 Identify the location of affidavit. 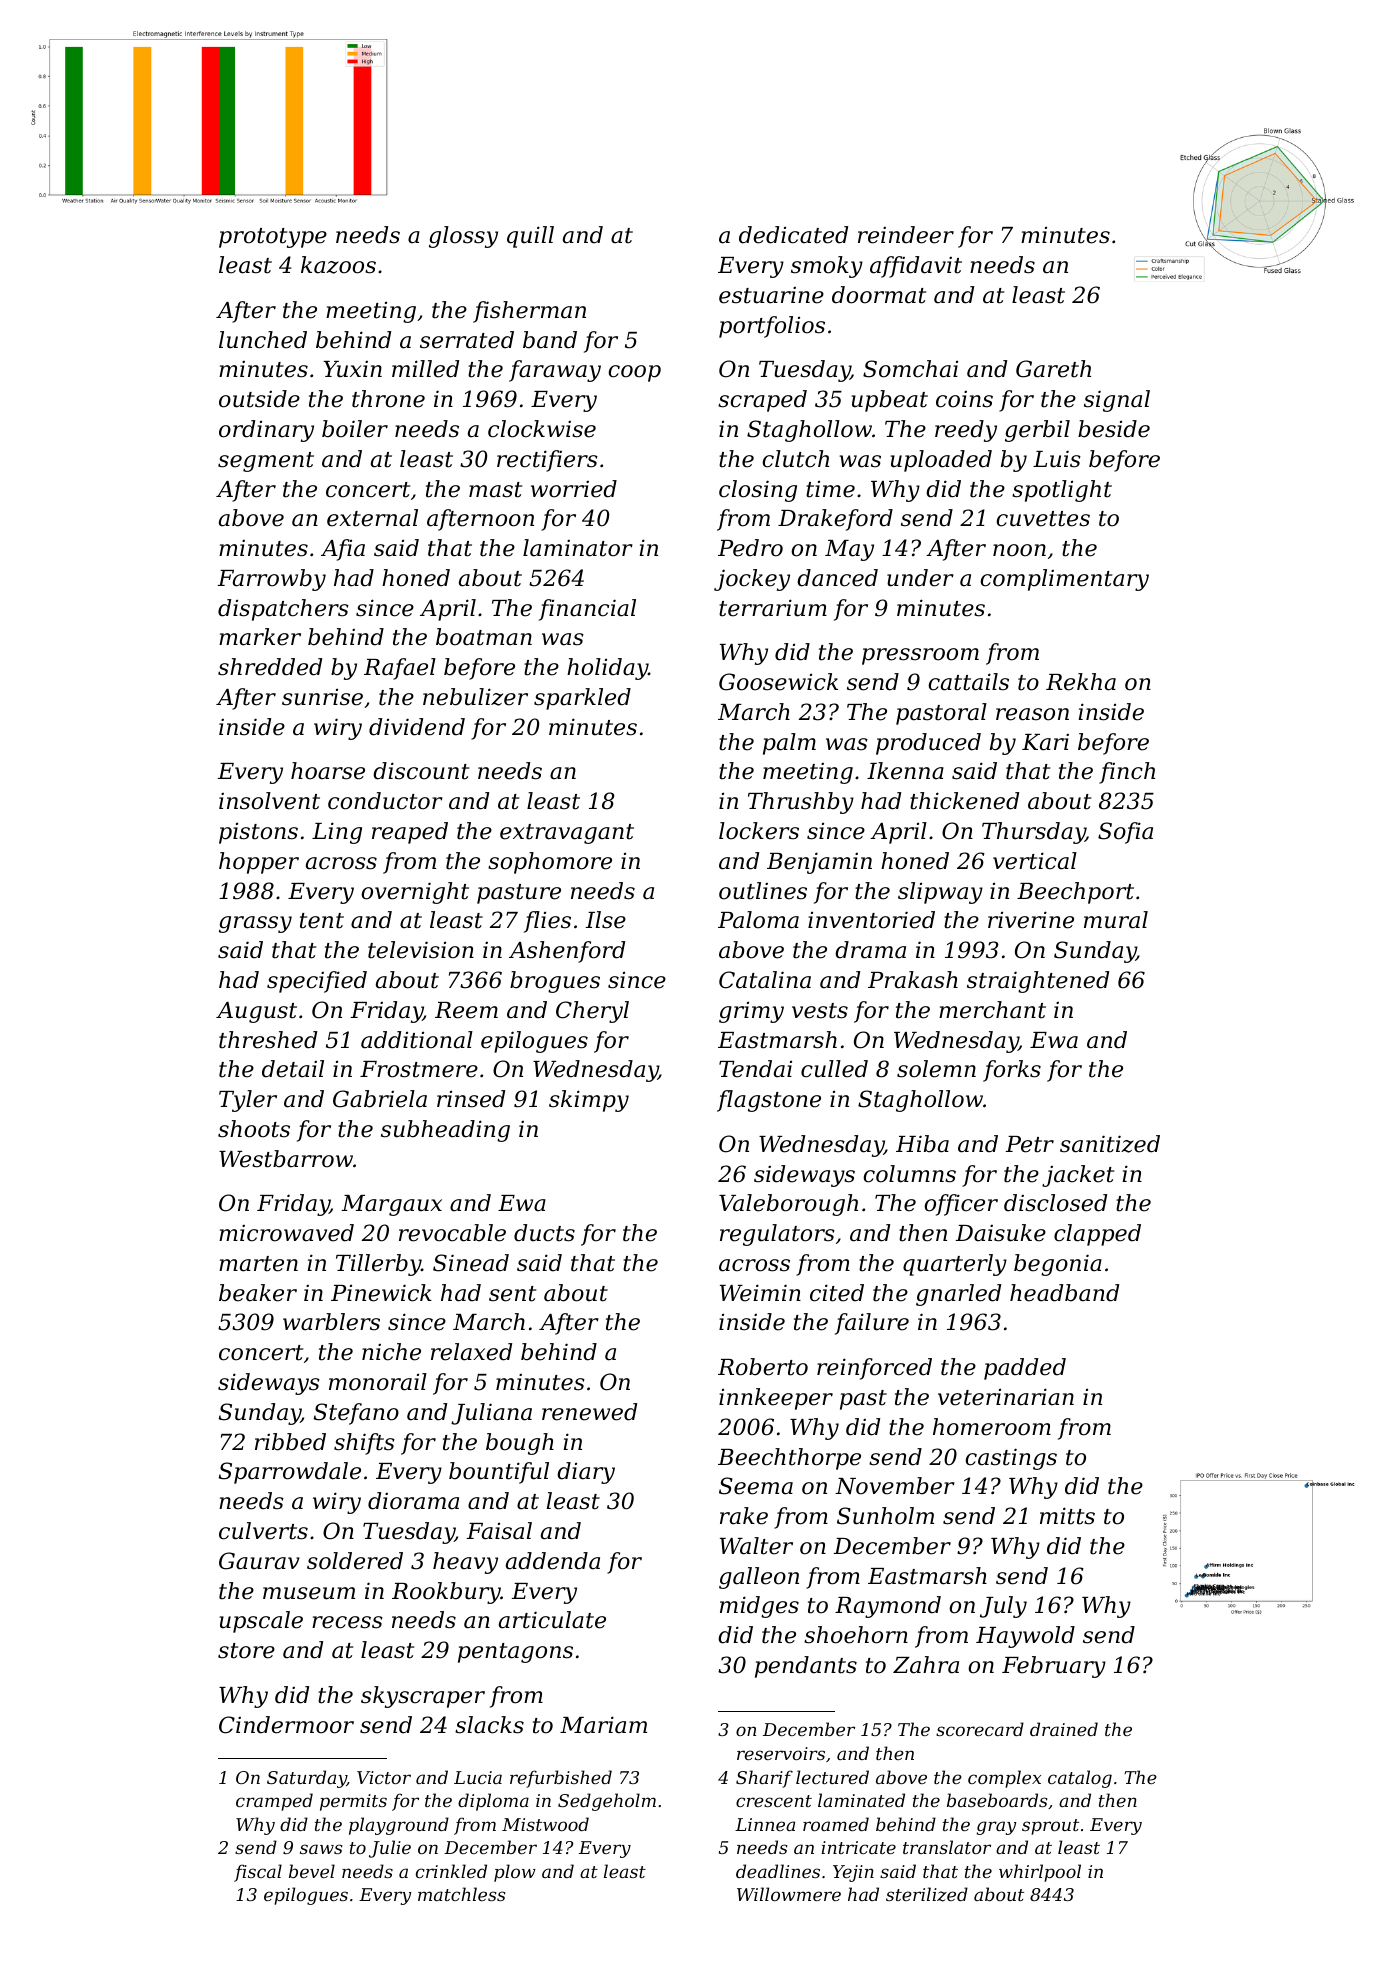
(916, 267).
